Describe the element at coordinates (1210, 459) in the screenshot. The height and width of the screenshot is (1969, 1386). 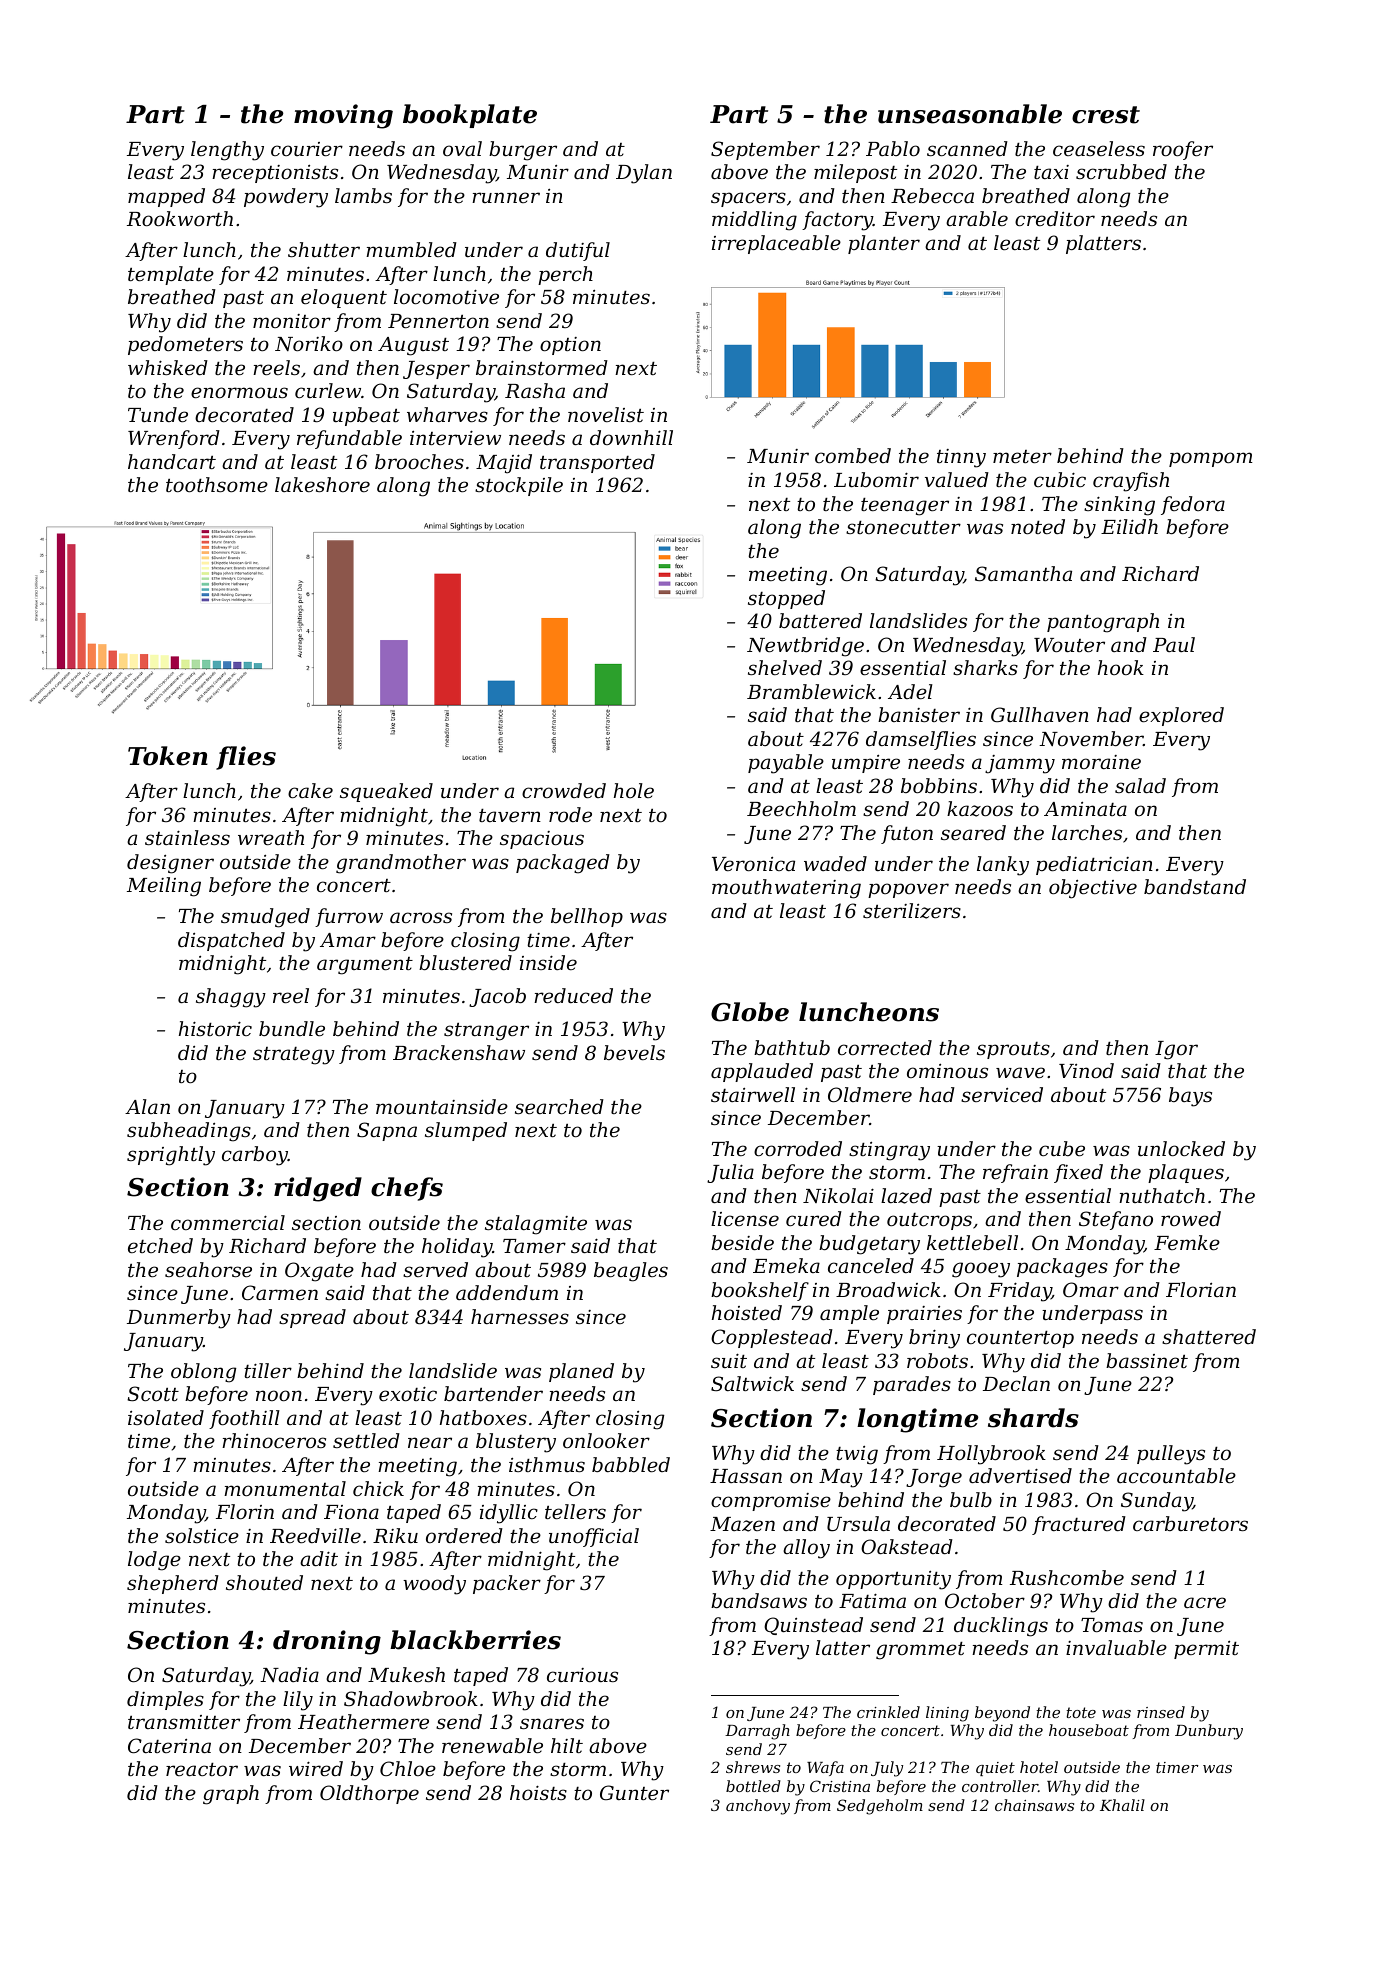
I see `pompom` at that location.
